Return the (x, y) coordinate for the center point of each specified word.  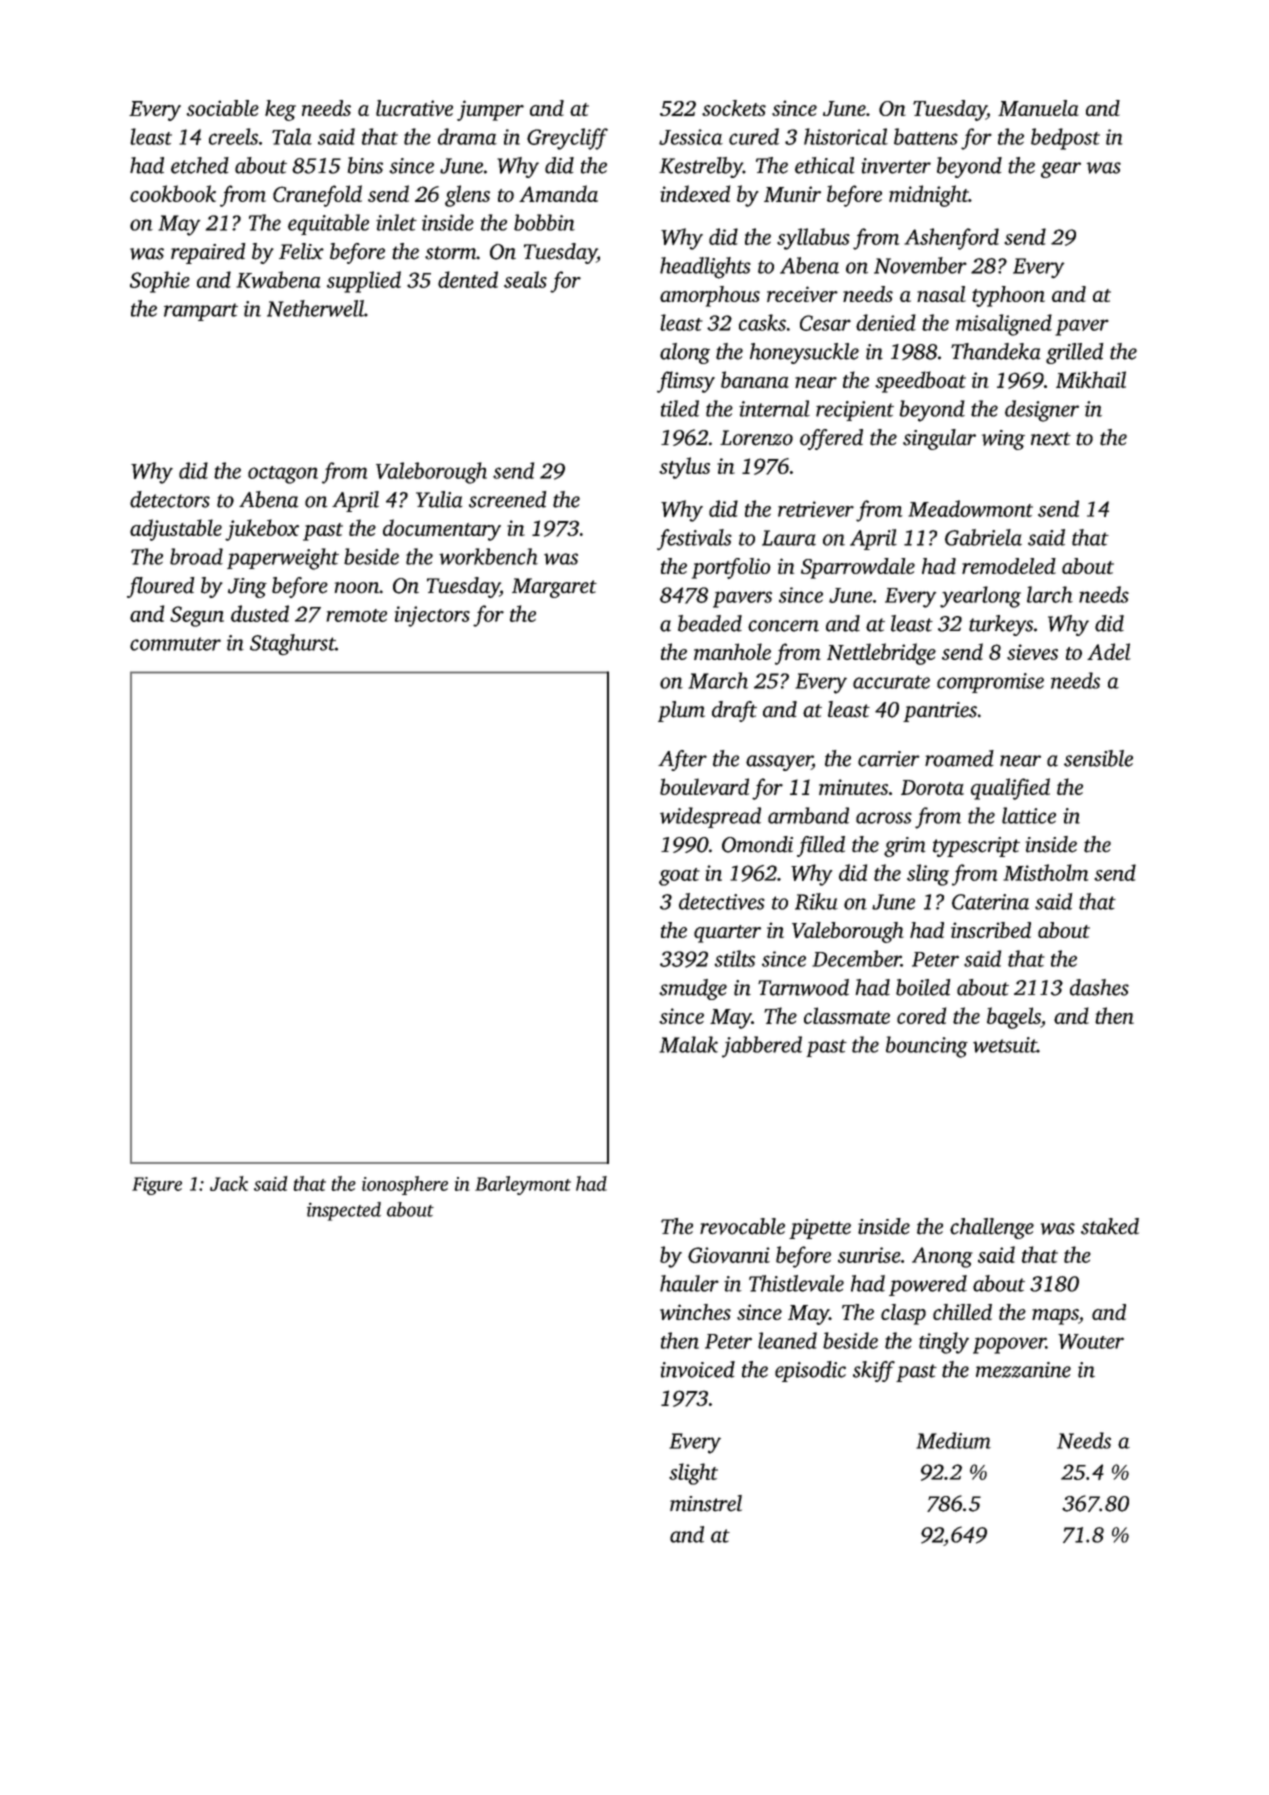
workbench (488, 556)
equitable (328, 224)
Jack (229, 1183)
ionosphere (405, 1185)
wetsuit (1005, 1045)
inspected (344, 1211)
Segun (197, 616)
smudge (693, 989)
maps (1055, 1317)
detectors (170, 499)
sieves (1032, 652)
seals (525, 279)
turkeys (1001, 625)
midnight (929, 196)
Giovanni (729, 1255)
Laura (789, 538)
